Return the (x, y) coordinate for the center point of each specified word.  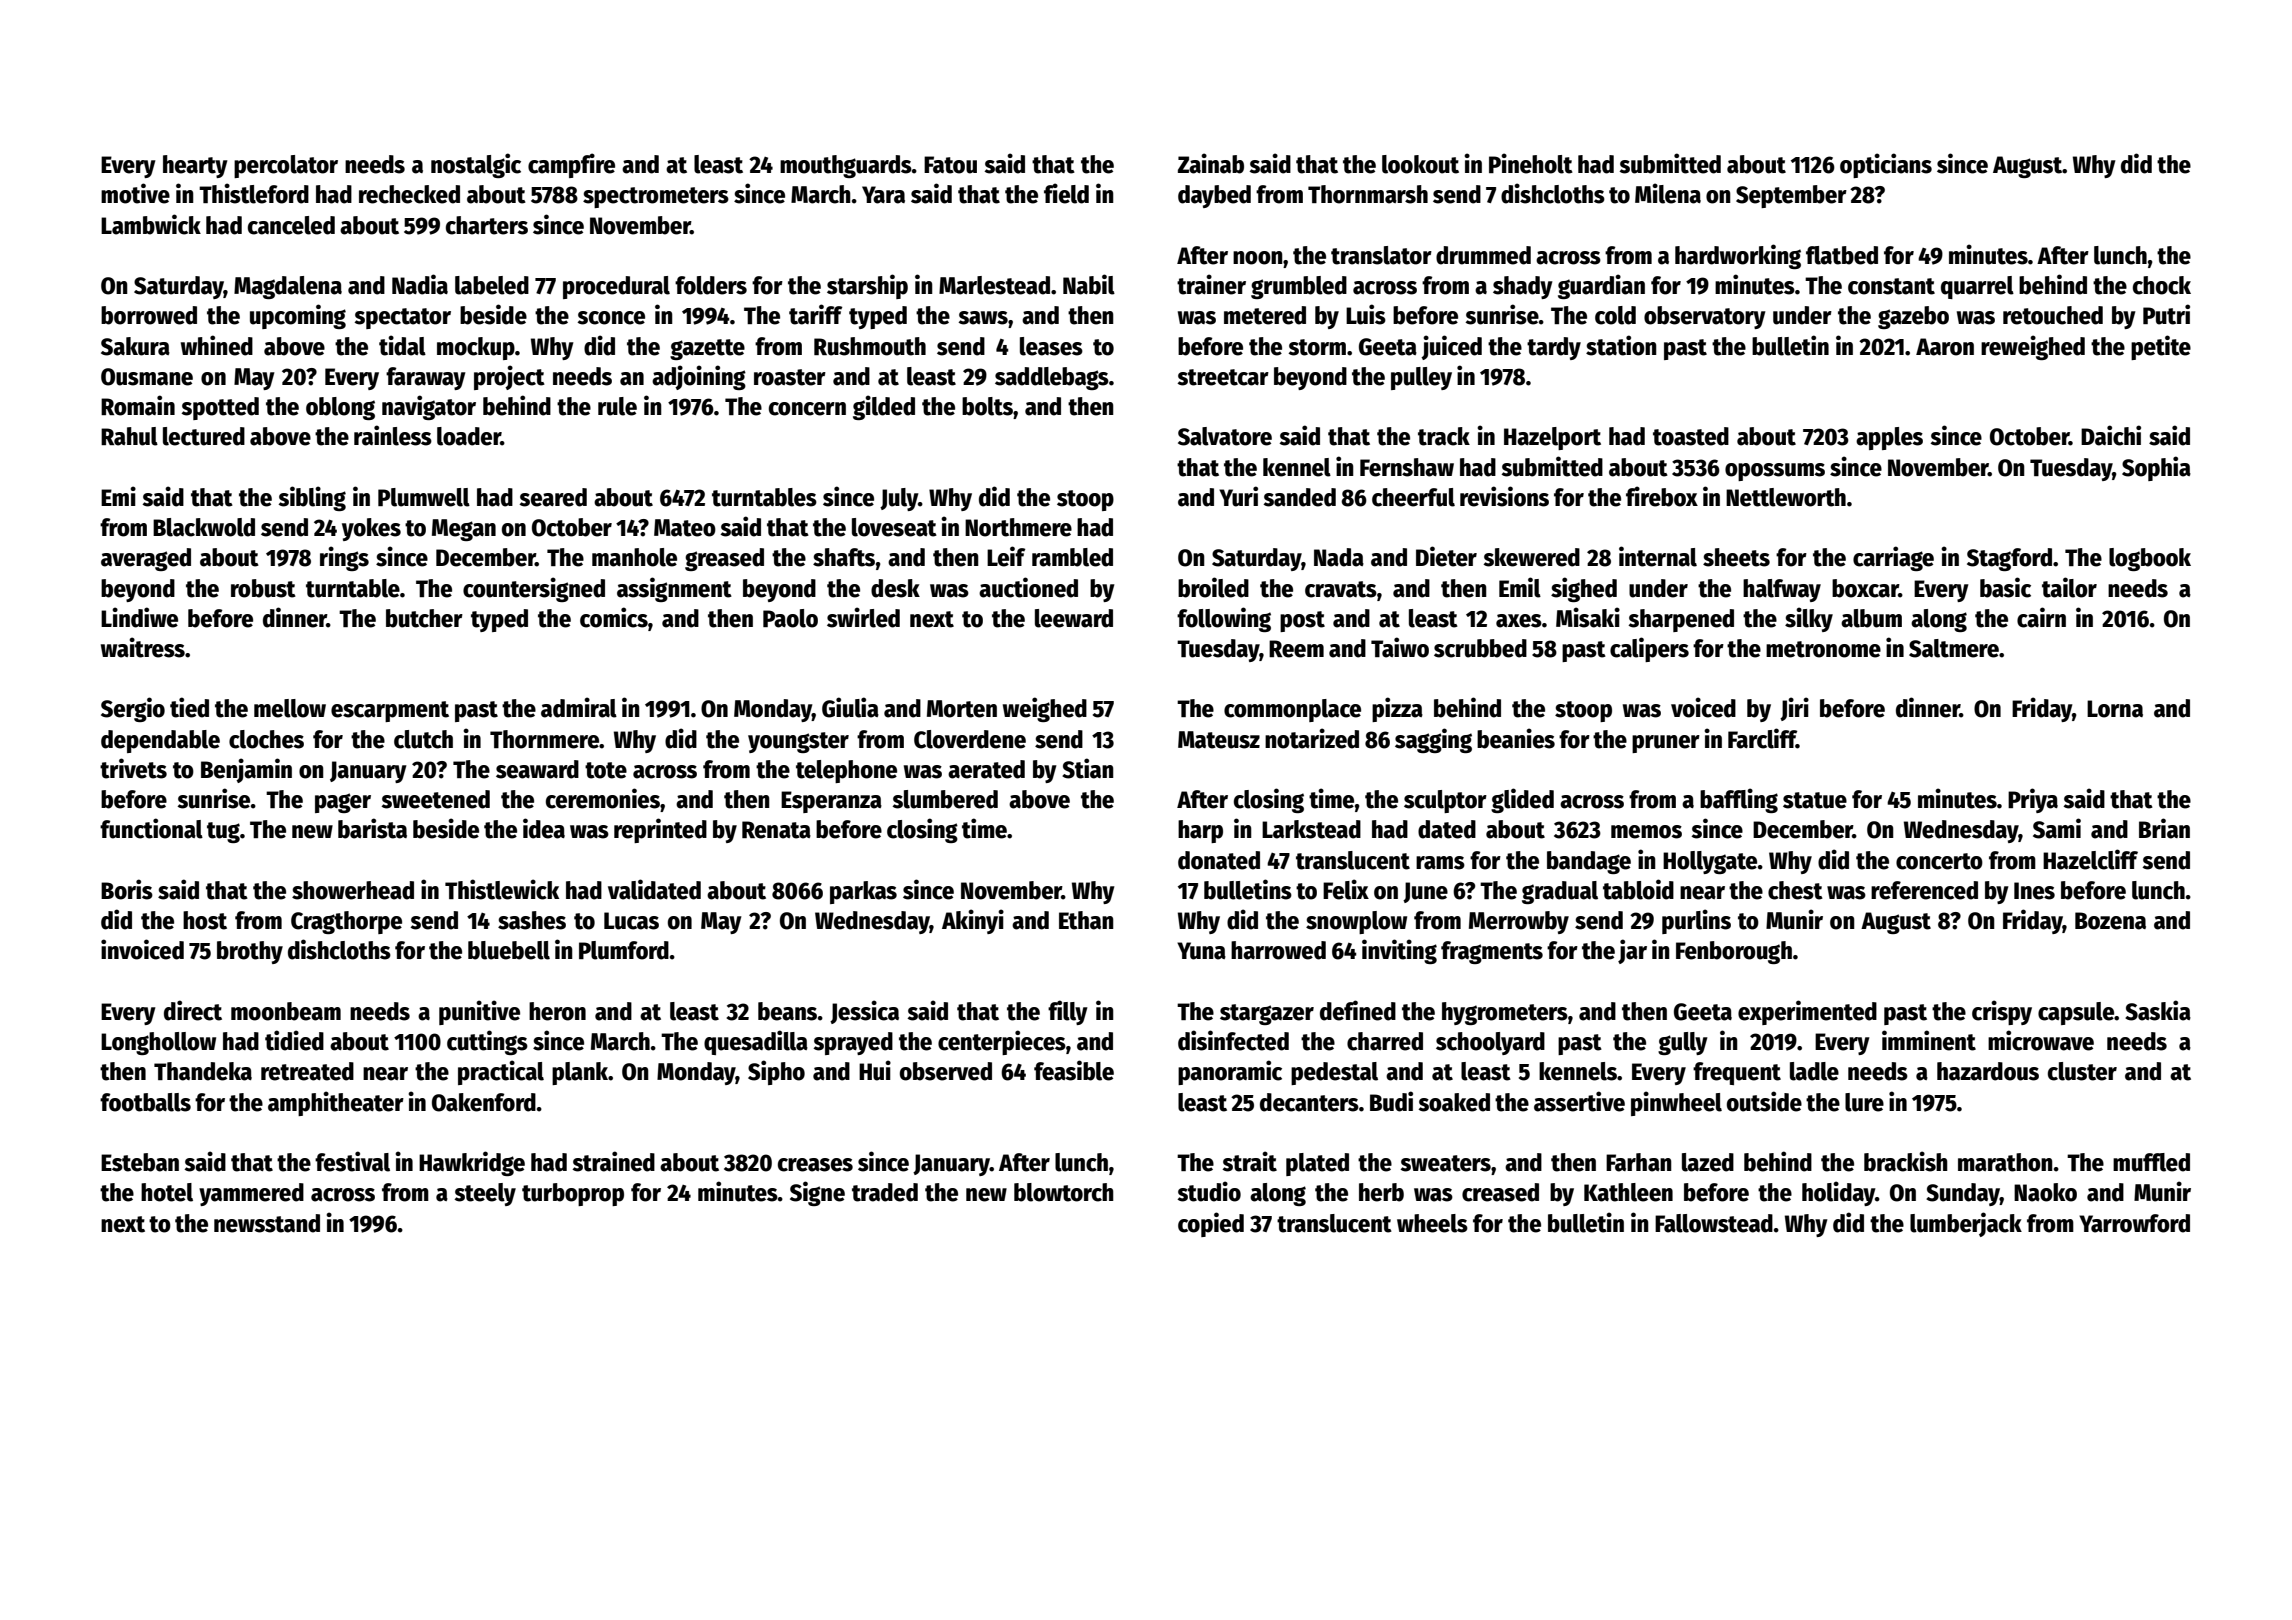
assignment (674, 589)
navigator (429, 407)
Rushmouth (870, 346)
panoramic (1230, 1072)
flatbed (1842, 255)
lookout (1420, 164)
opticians (1886, 165)
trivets (133, 768)
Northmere (1018, 527)
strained (613, 1161)
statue (1815, 800)
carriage (1893, 558)
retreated (307, 1071)
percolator (286, 166)
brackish (1906, 1161)
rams (1440, 863)
